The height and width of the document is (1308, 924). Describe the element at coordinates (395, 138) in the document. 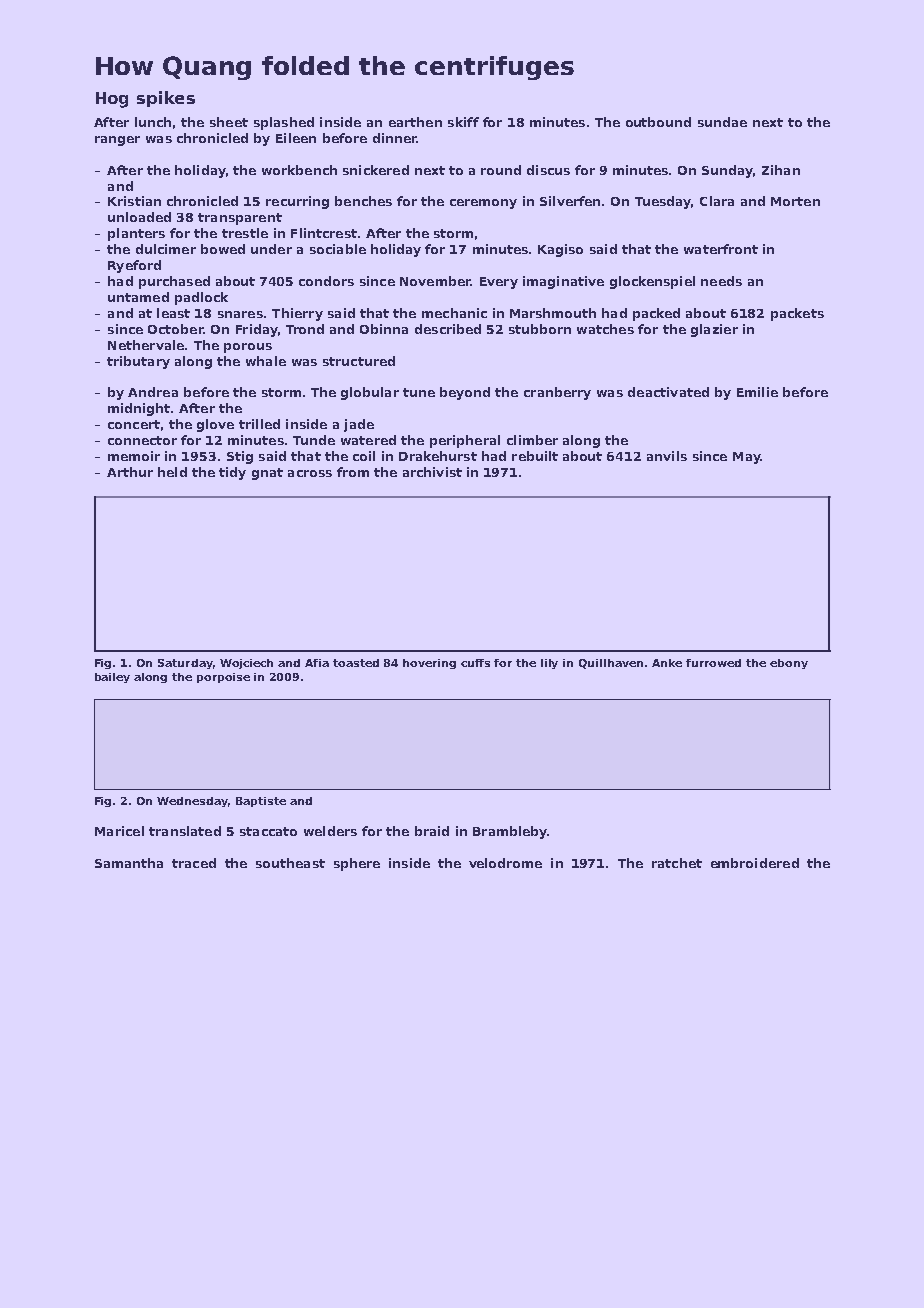

I see `dinner` at that location.
